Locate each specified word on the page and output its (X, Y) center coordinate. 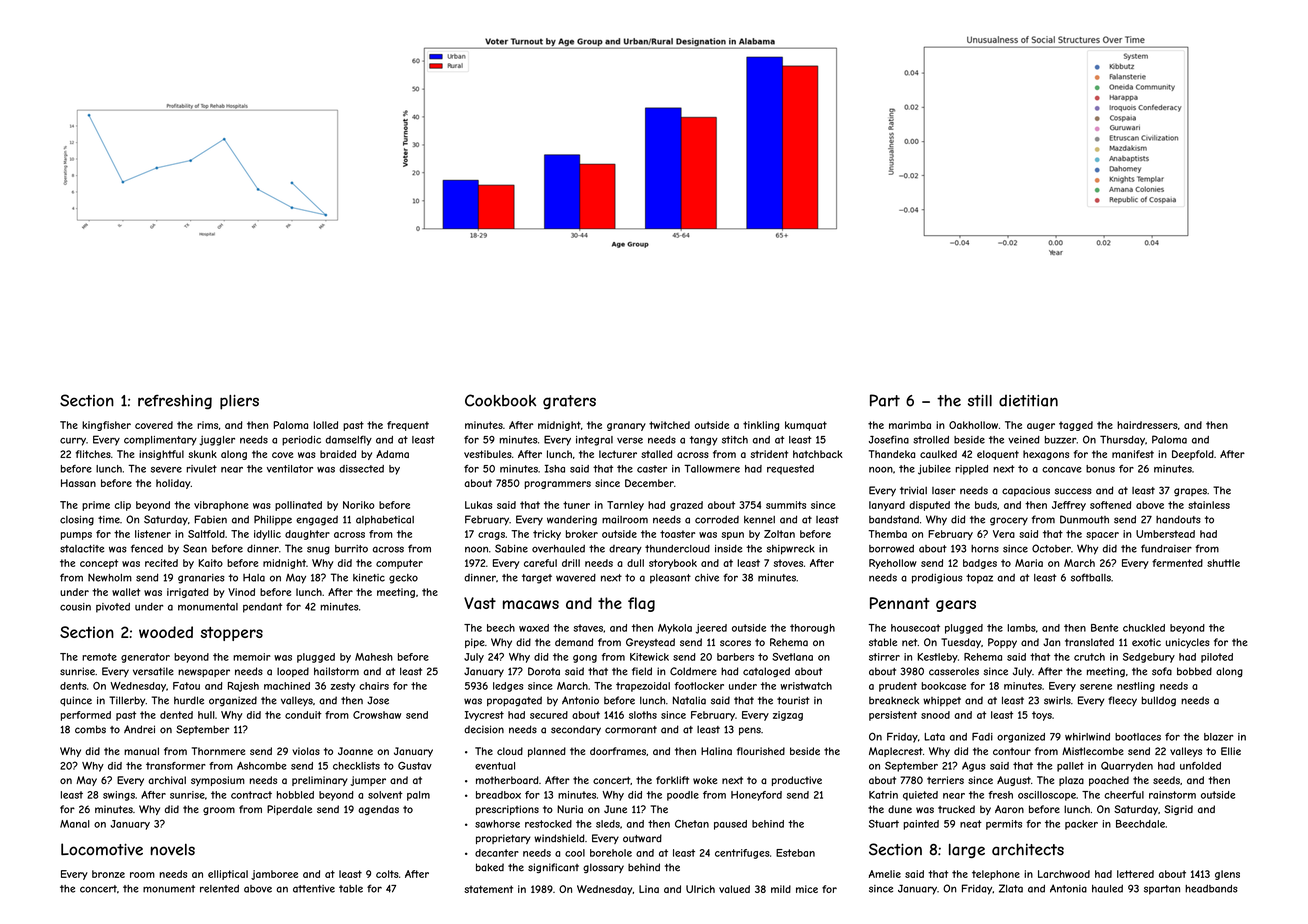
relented (219, 888)
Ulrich (700, 889)
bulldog (1158, 701)
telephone (996, 875)
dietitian (1028, 401)
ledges (508, 687)
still (980, 401)
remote (99, 657)
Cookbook (500, 400)
